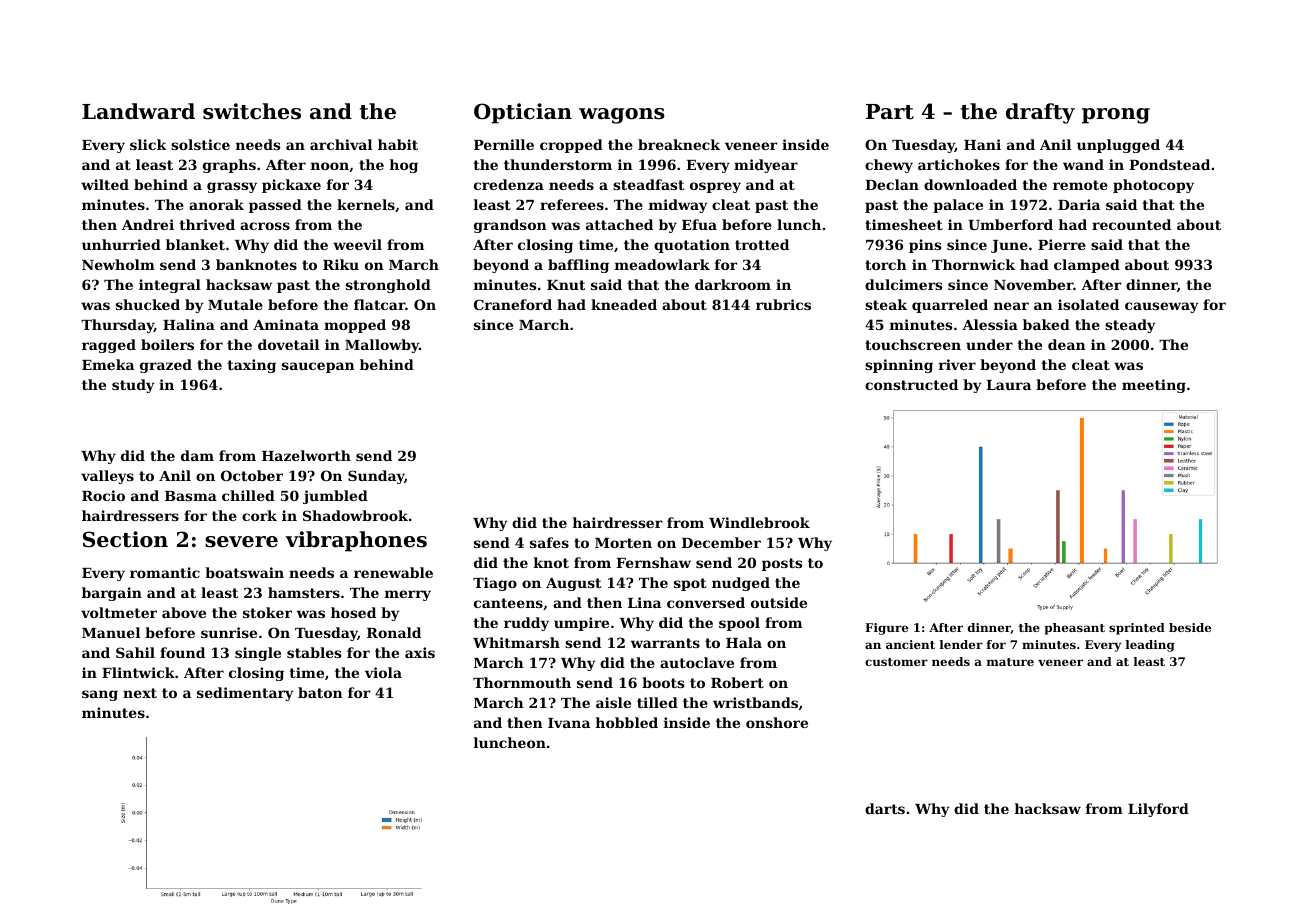 Image resolution: width=1308 pixels, height=924 pixels. What do you see at coordinates (690, 584) in the image?
I see `spot` at bounding box center [690, 584].
